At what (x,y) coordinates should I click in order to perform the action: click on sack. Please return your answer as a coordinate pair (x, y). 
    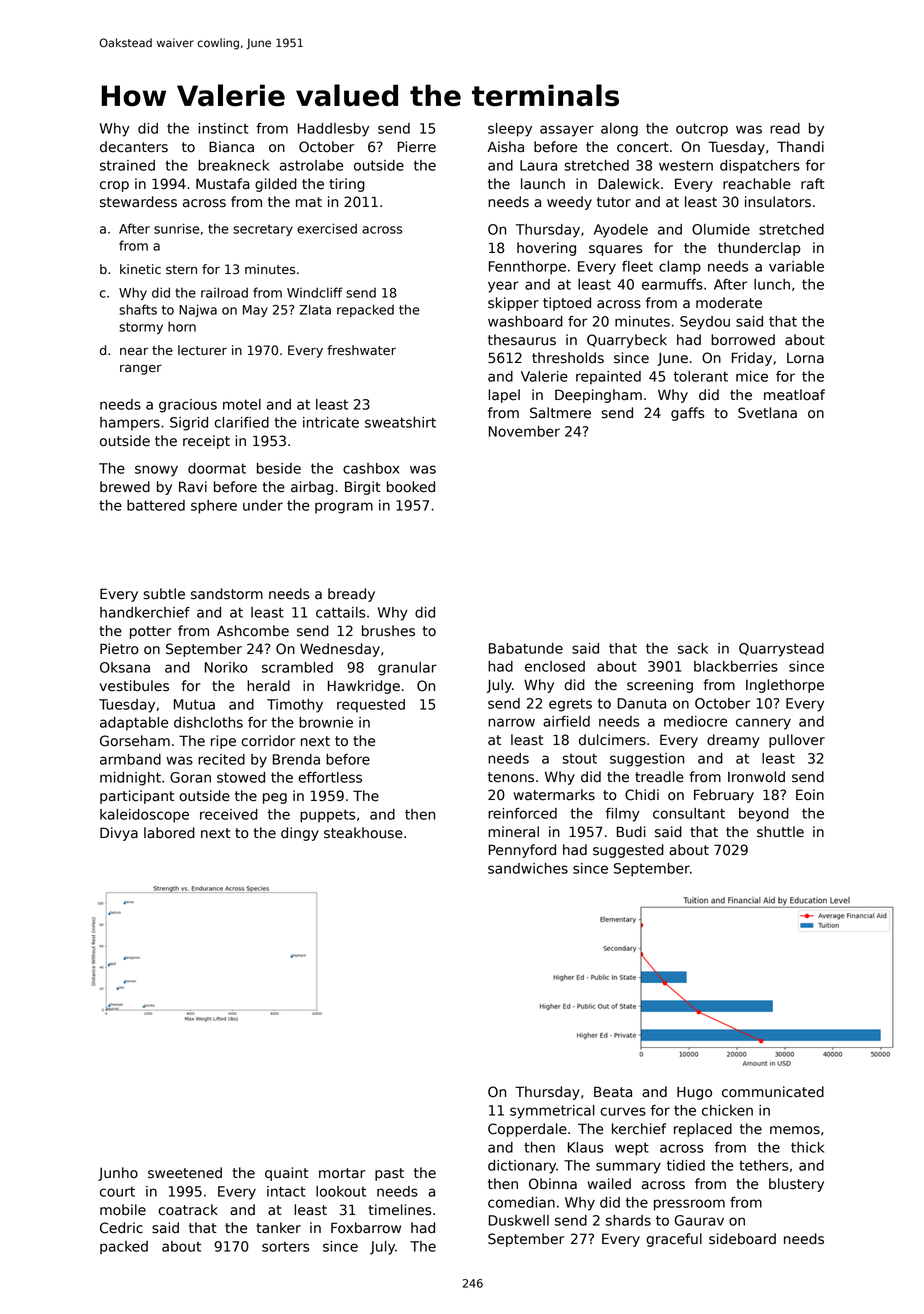
    Looking at the image, I should click on (693, 648).
